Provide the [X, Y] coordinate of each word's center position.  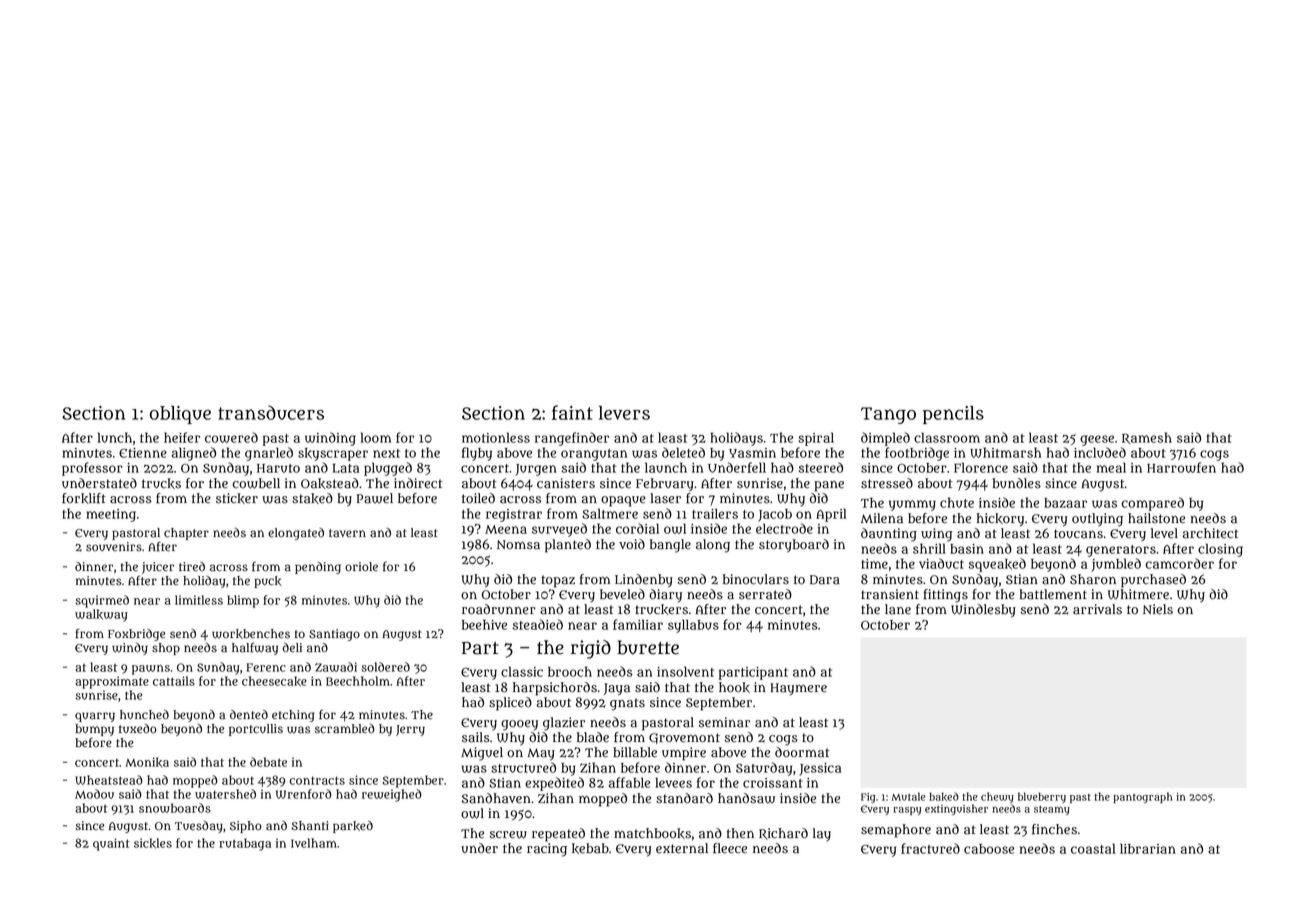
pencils [953, 415]
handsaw [746, 798]
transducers [271, 412]
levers [624, 413]
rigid [591, 649]
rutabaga [245, 844]
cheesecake [274, 681]
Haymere [798, 689]
